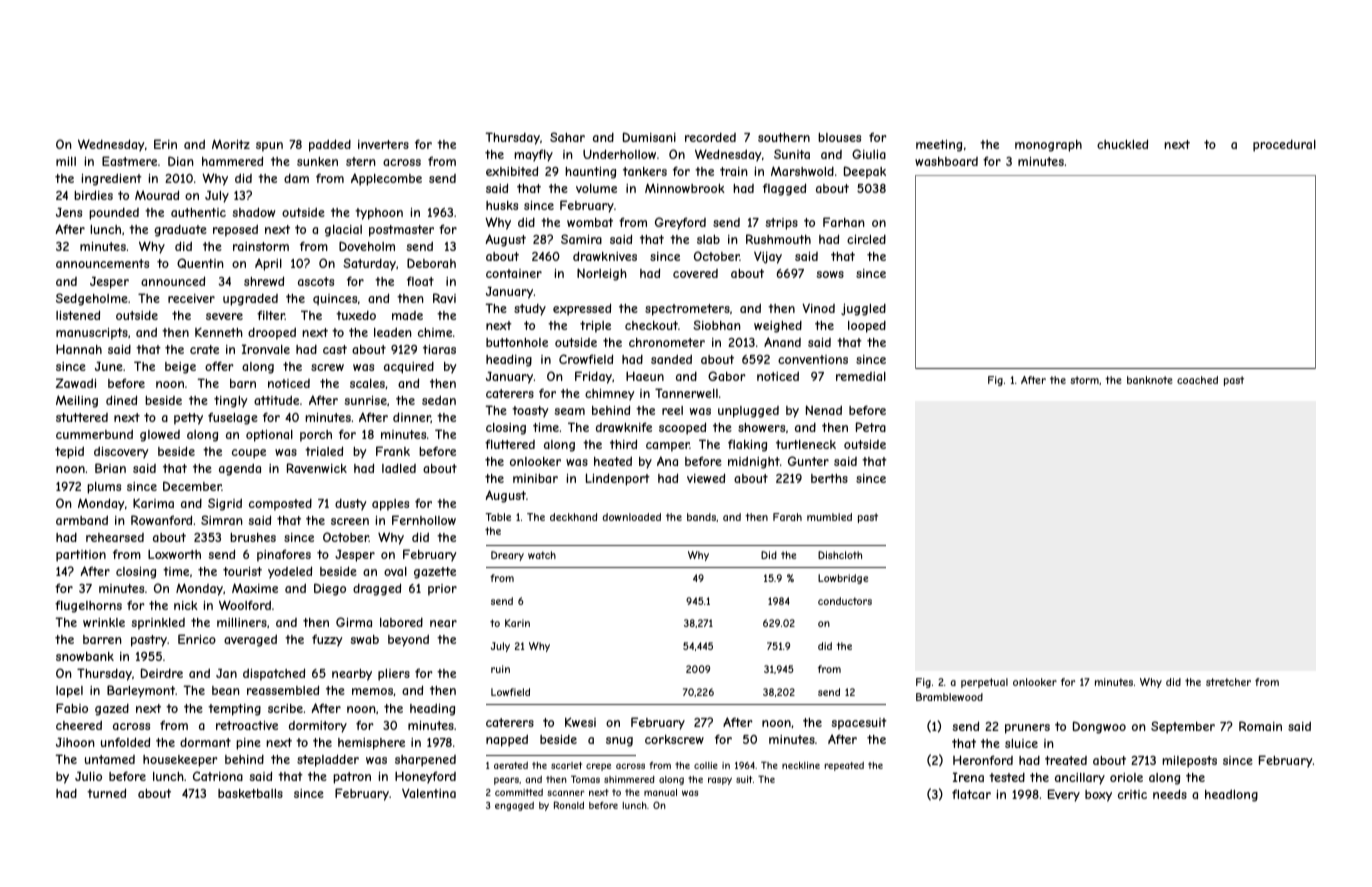 The image size is (1372, 887). I want to click on circled, so click(866, 239).
